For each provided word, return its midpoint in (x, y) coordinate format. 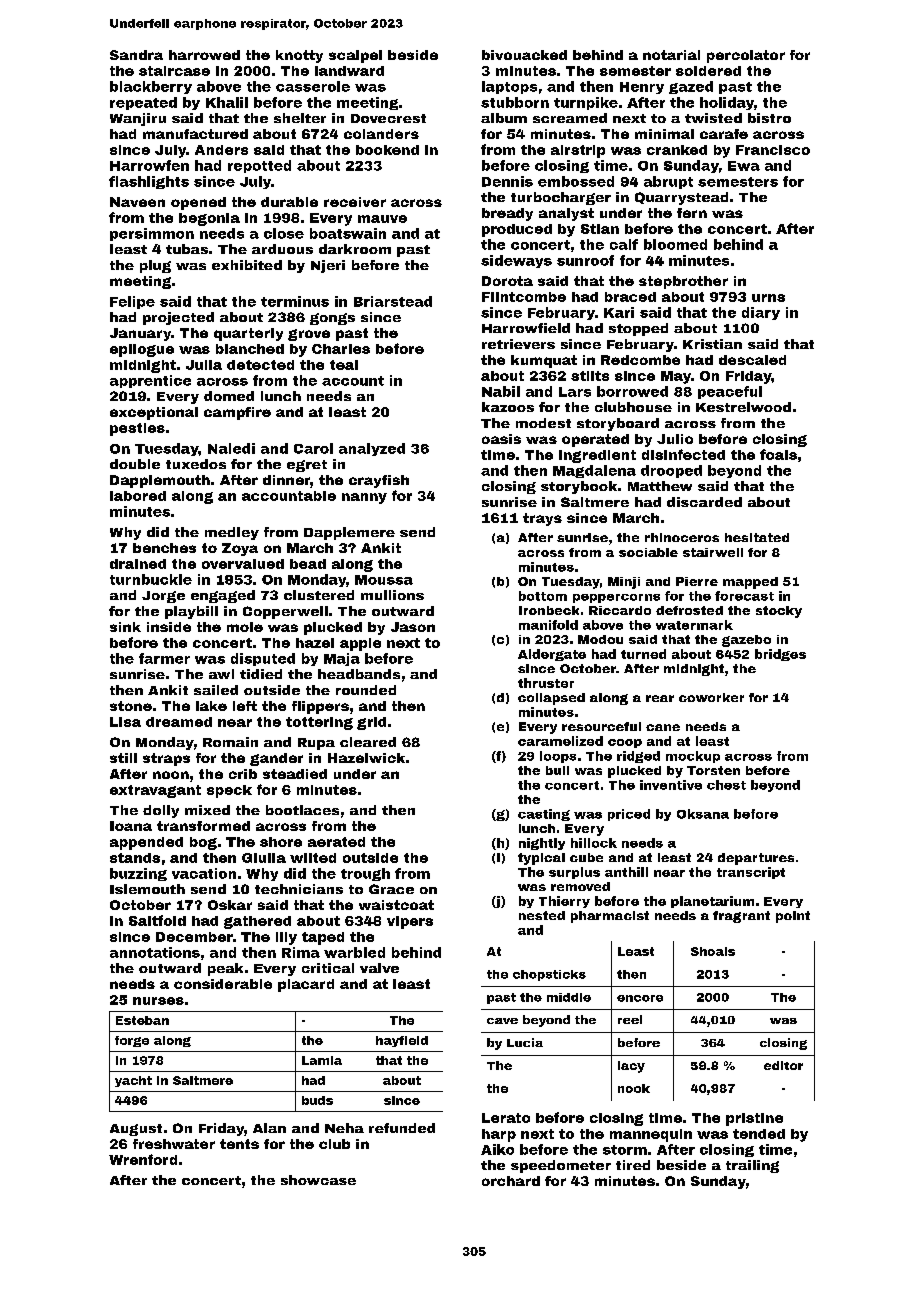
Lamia (322, 1060)
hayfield (402, 1041)
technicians (299, 889)
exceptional (154, 413)
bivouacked (524, 55)
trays (542, 519)
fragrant (741, 917)
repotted (259, 166)
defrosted (689, 610)
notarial (671, 55)
